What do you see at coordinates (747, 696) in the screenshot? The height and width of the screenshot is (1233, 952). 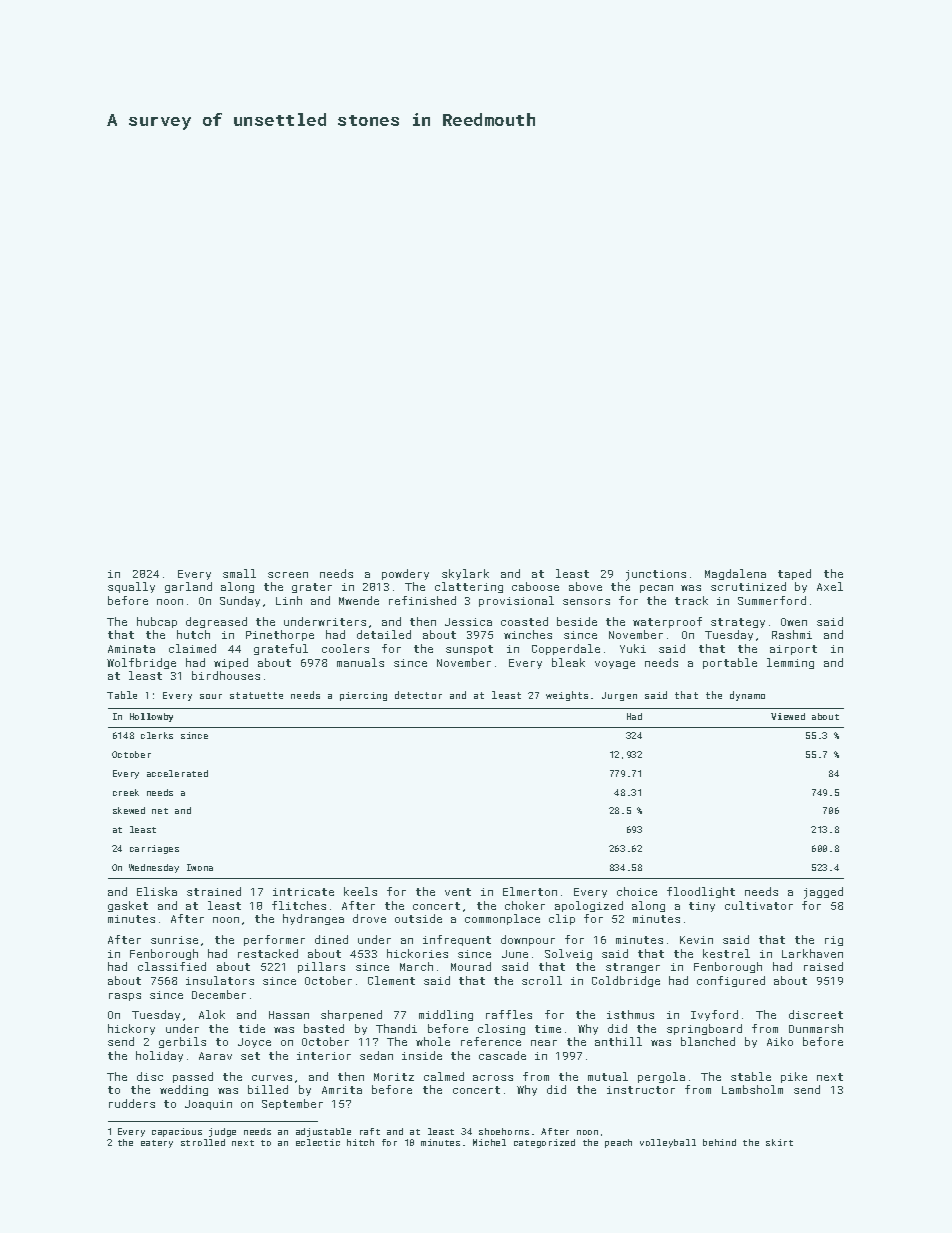 I see `dynamo` at bounding box center [747, 696].
